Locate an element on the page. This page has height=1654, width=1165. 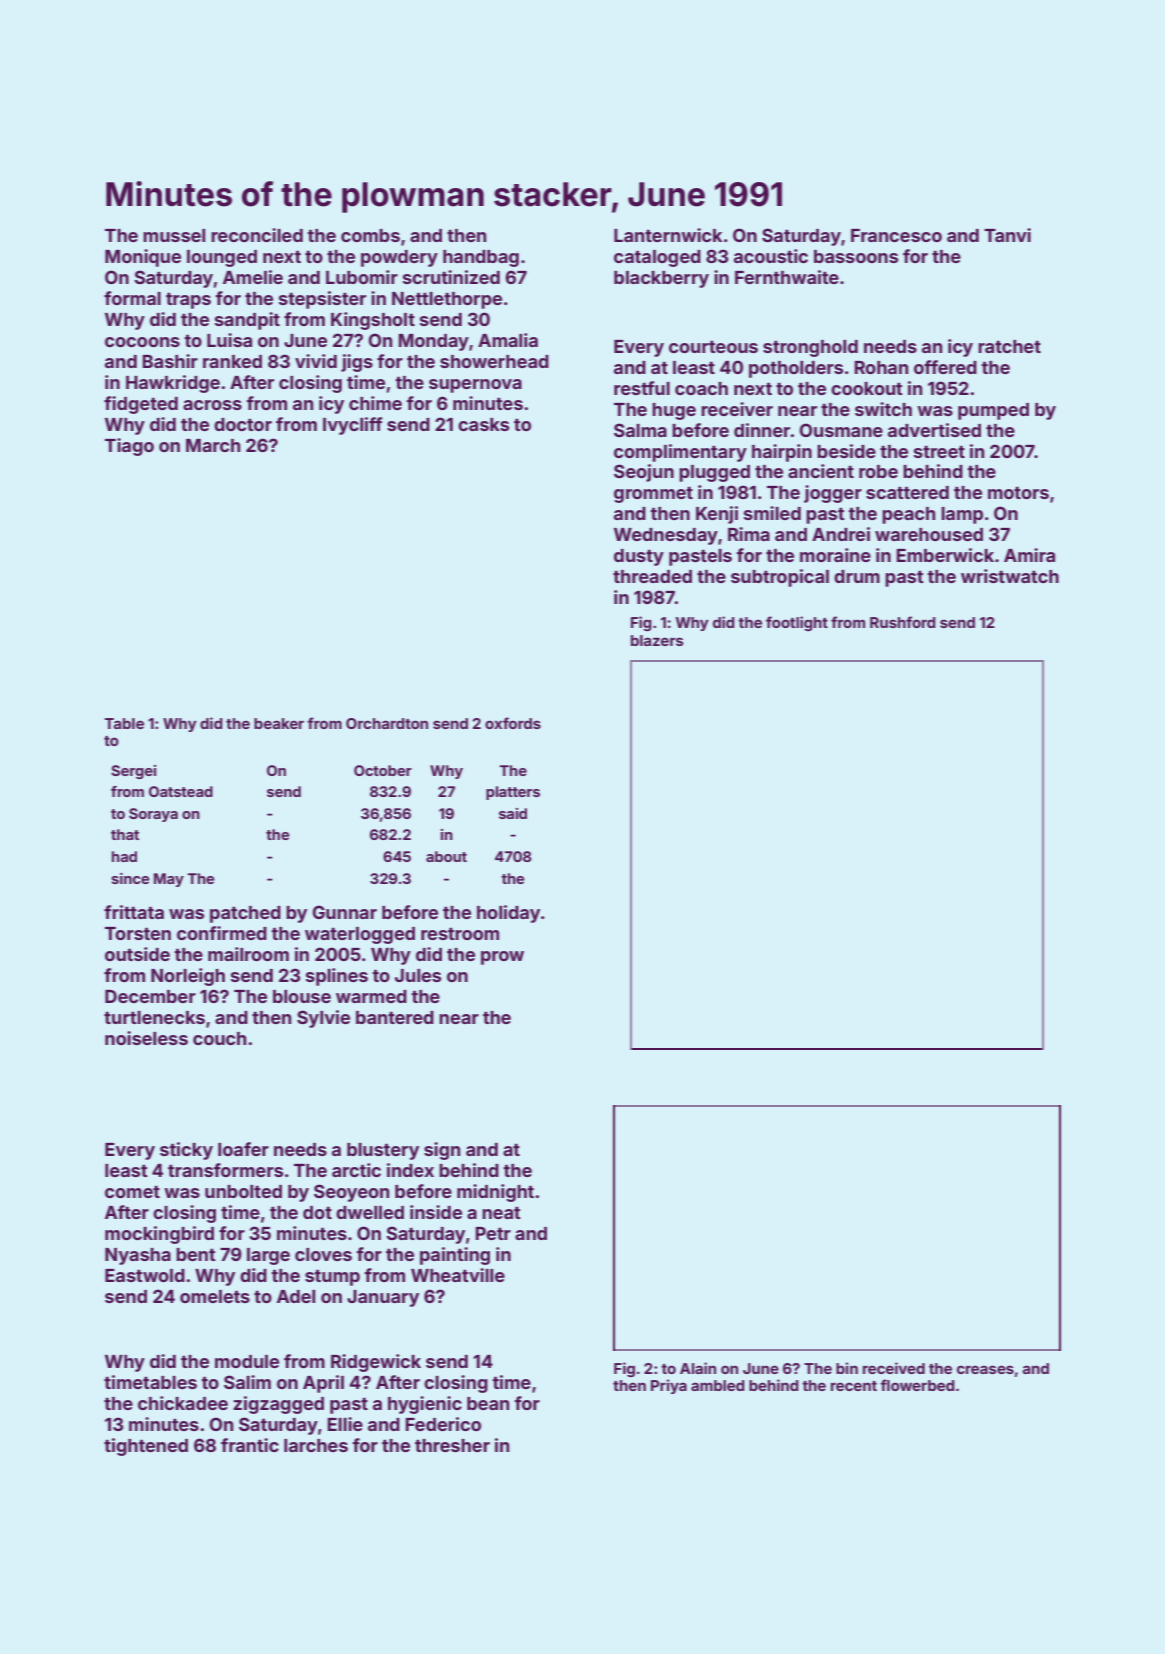
Monique is located at coordinates (143, 258).
